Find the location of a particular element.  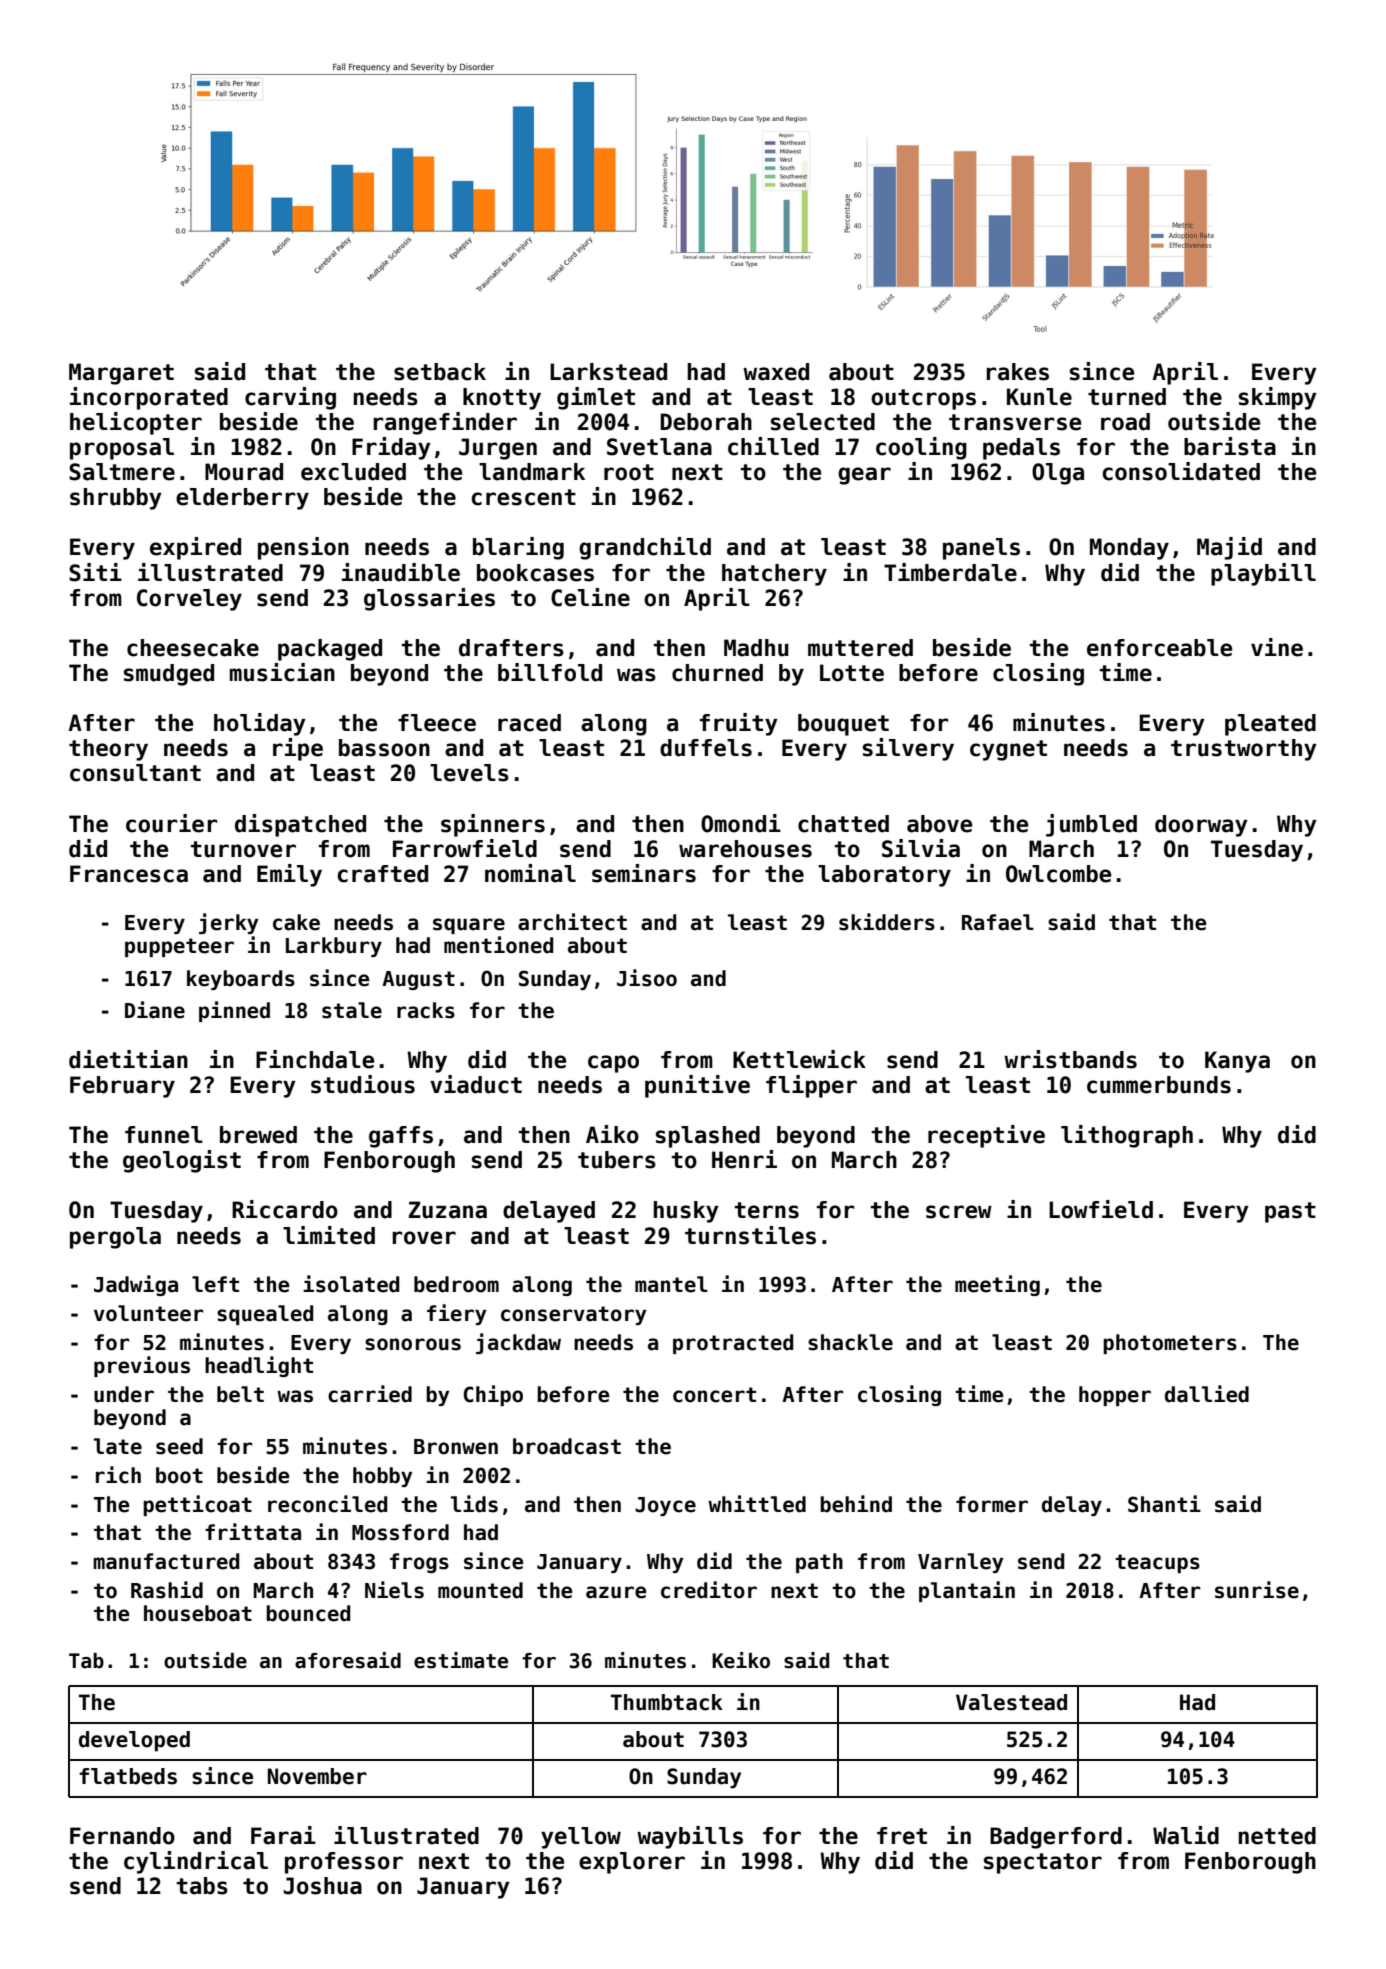

whittled is located at coordinates (757, 1504).
